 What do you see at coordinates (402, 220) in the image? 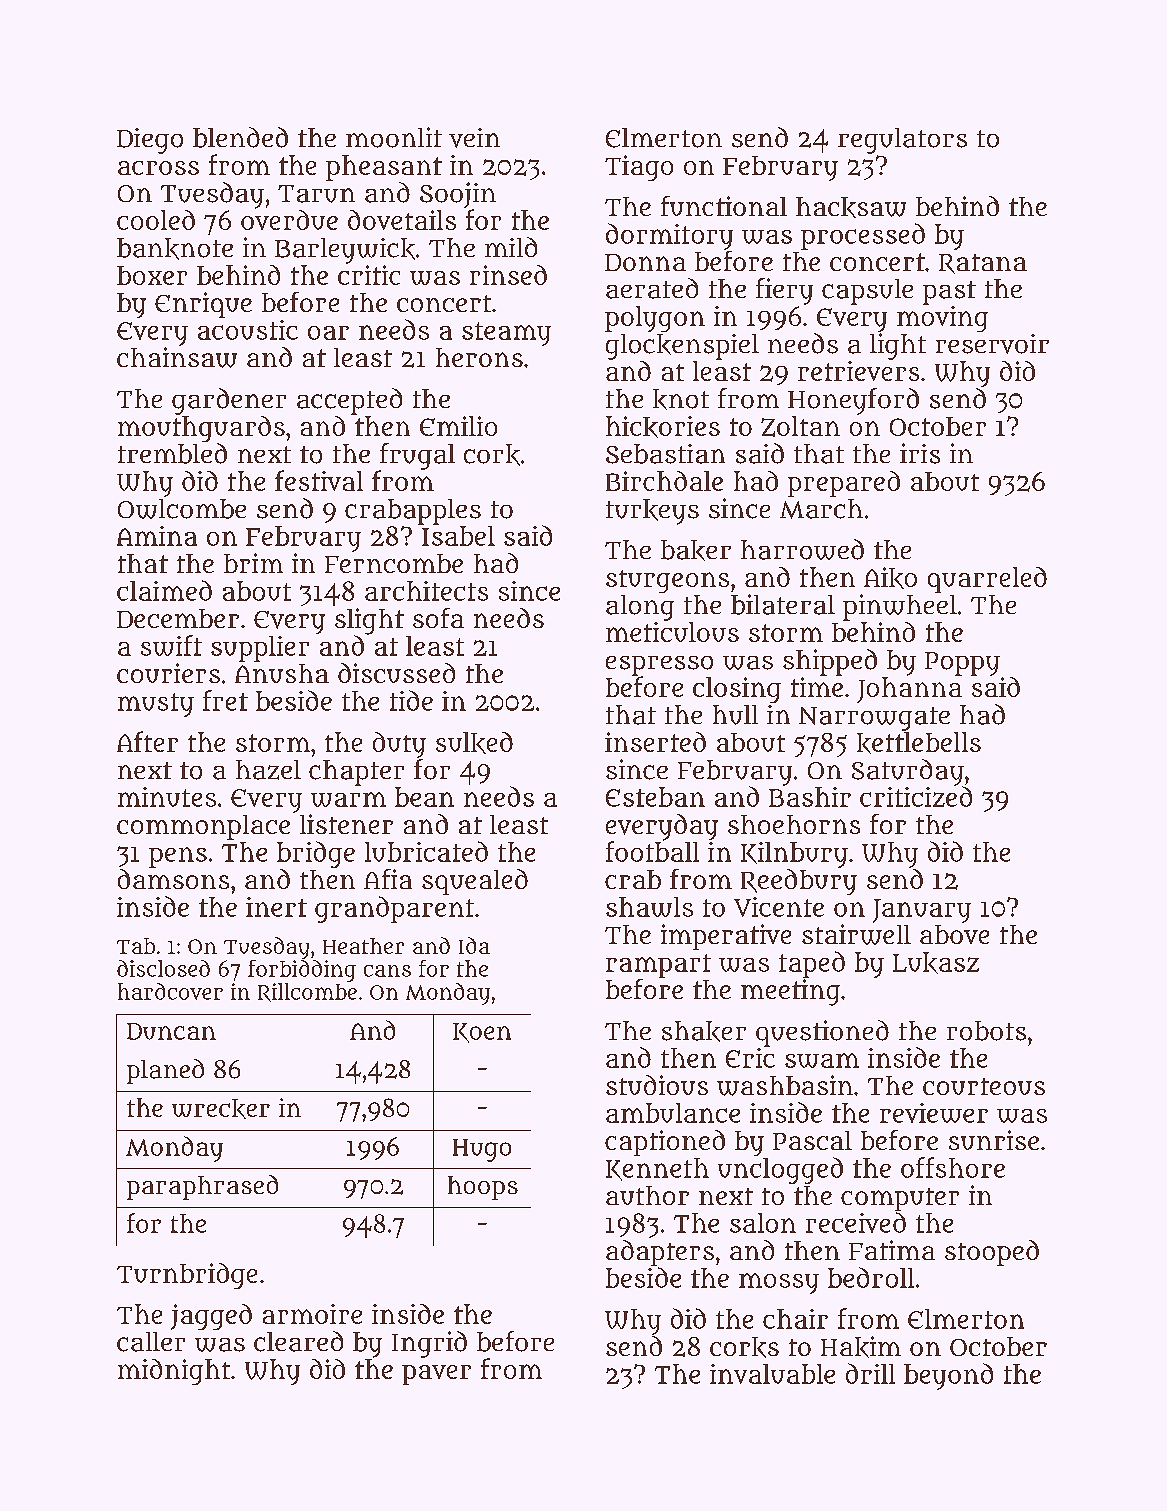
I see `dovetails` at bounding box center [402, 220].
